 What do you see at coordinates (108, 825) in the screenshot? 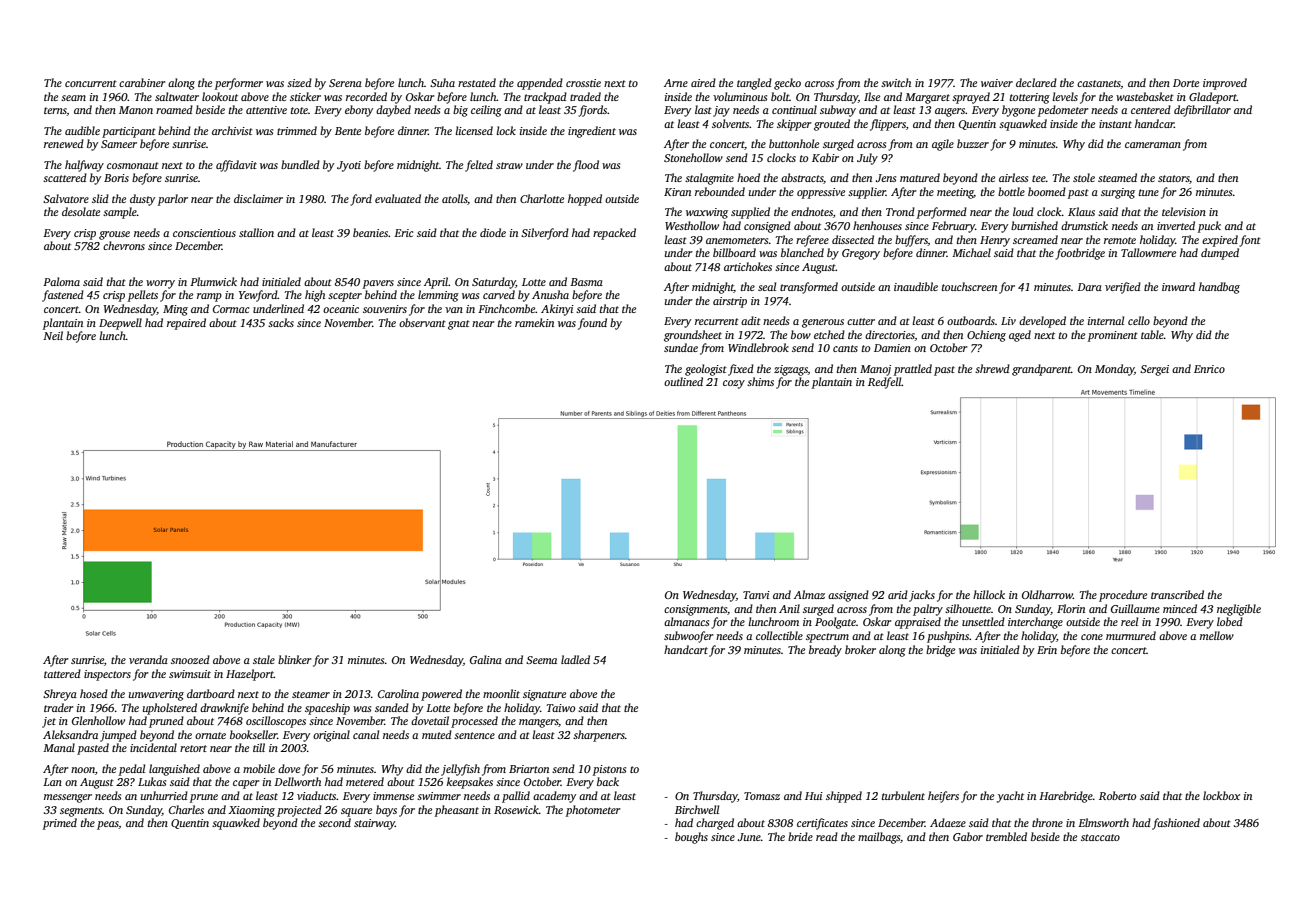
I see `peas` at bounding box center [108, 825].
